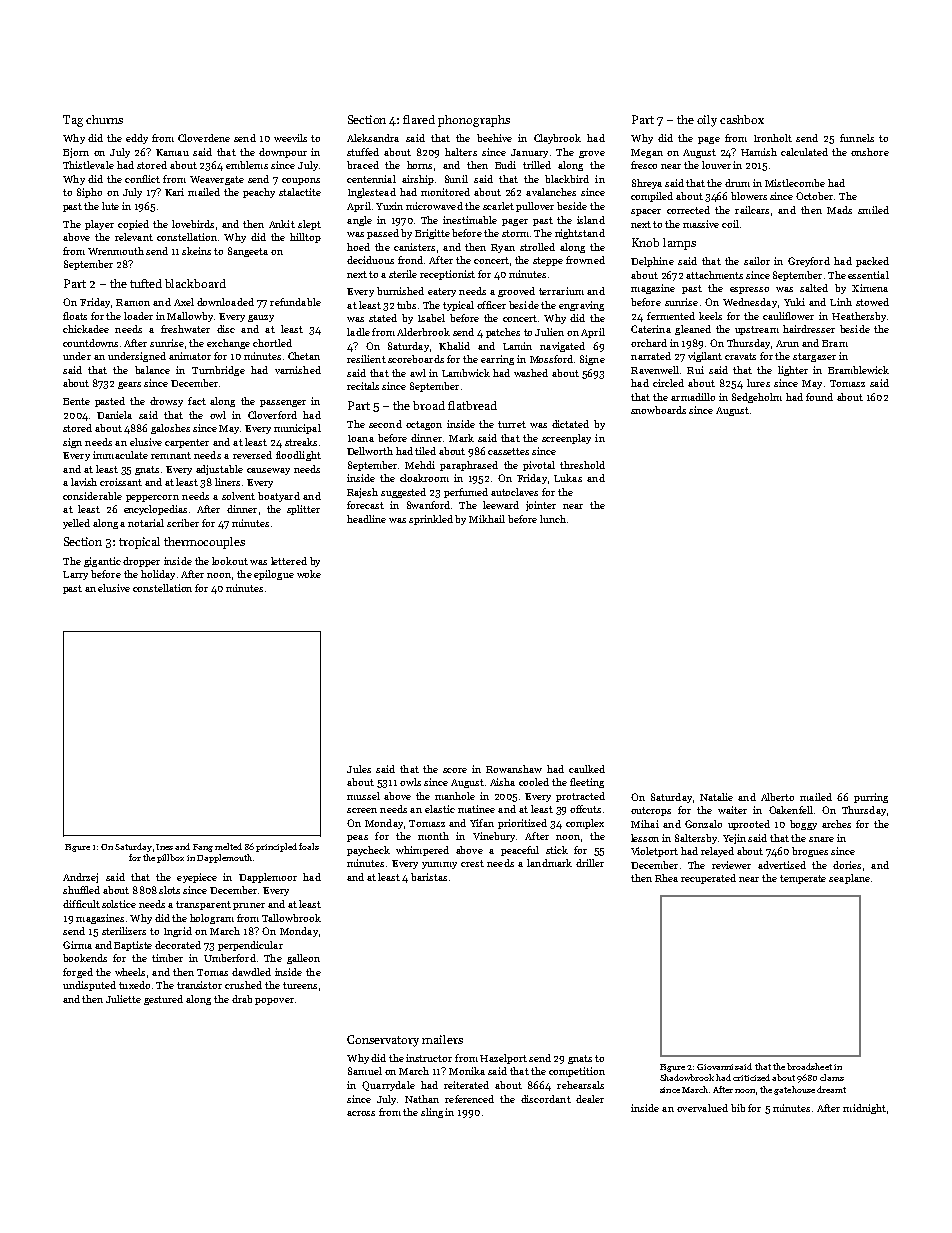 The height and width of the page is (1233, 952). Describe the element at coordinates (819, 397) in the page. I see `found` at that location.
